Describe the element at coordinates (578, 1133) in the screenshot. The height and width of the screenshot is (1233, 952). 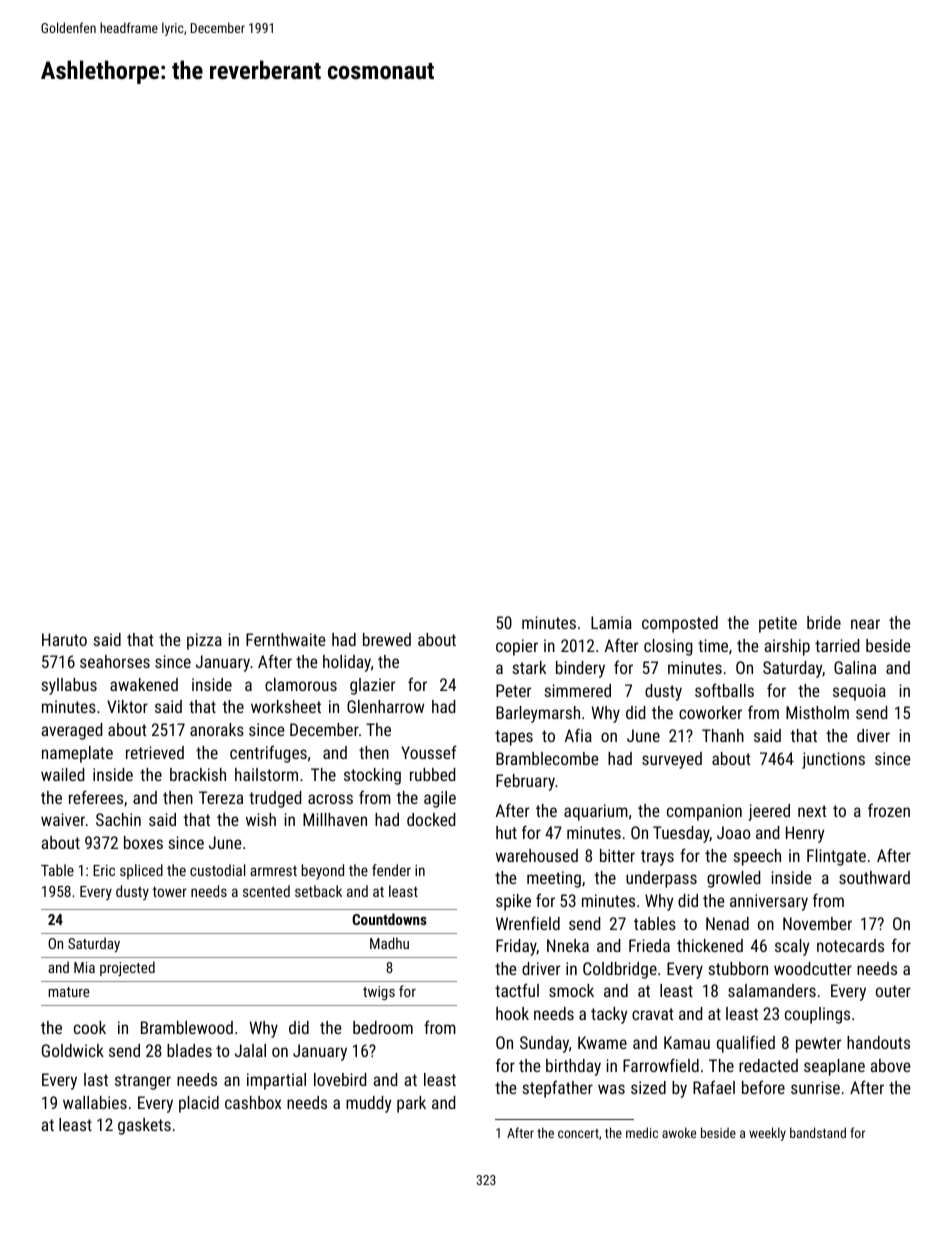
I see `concert` at that location.
